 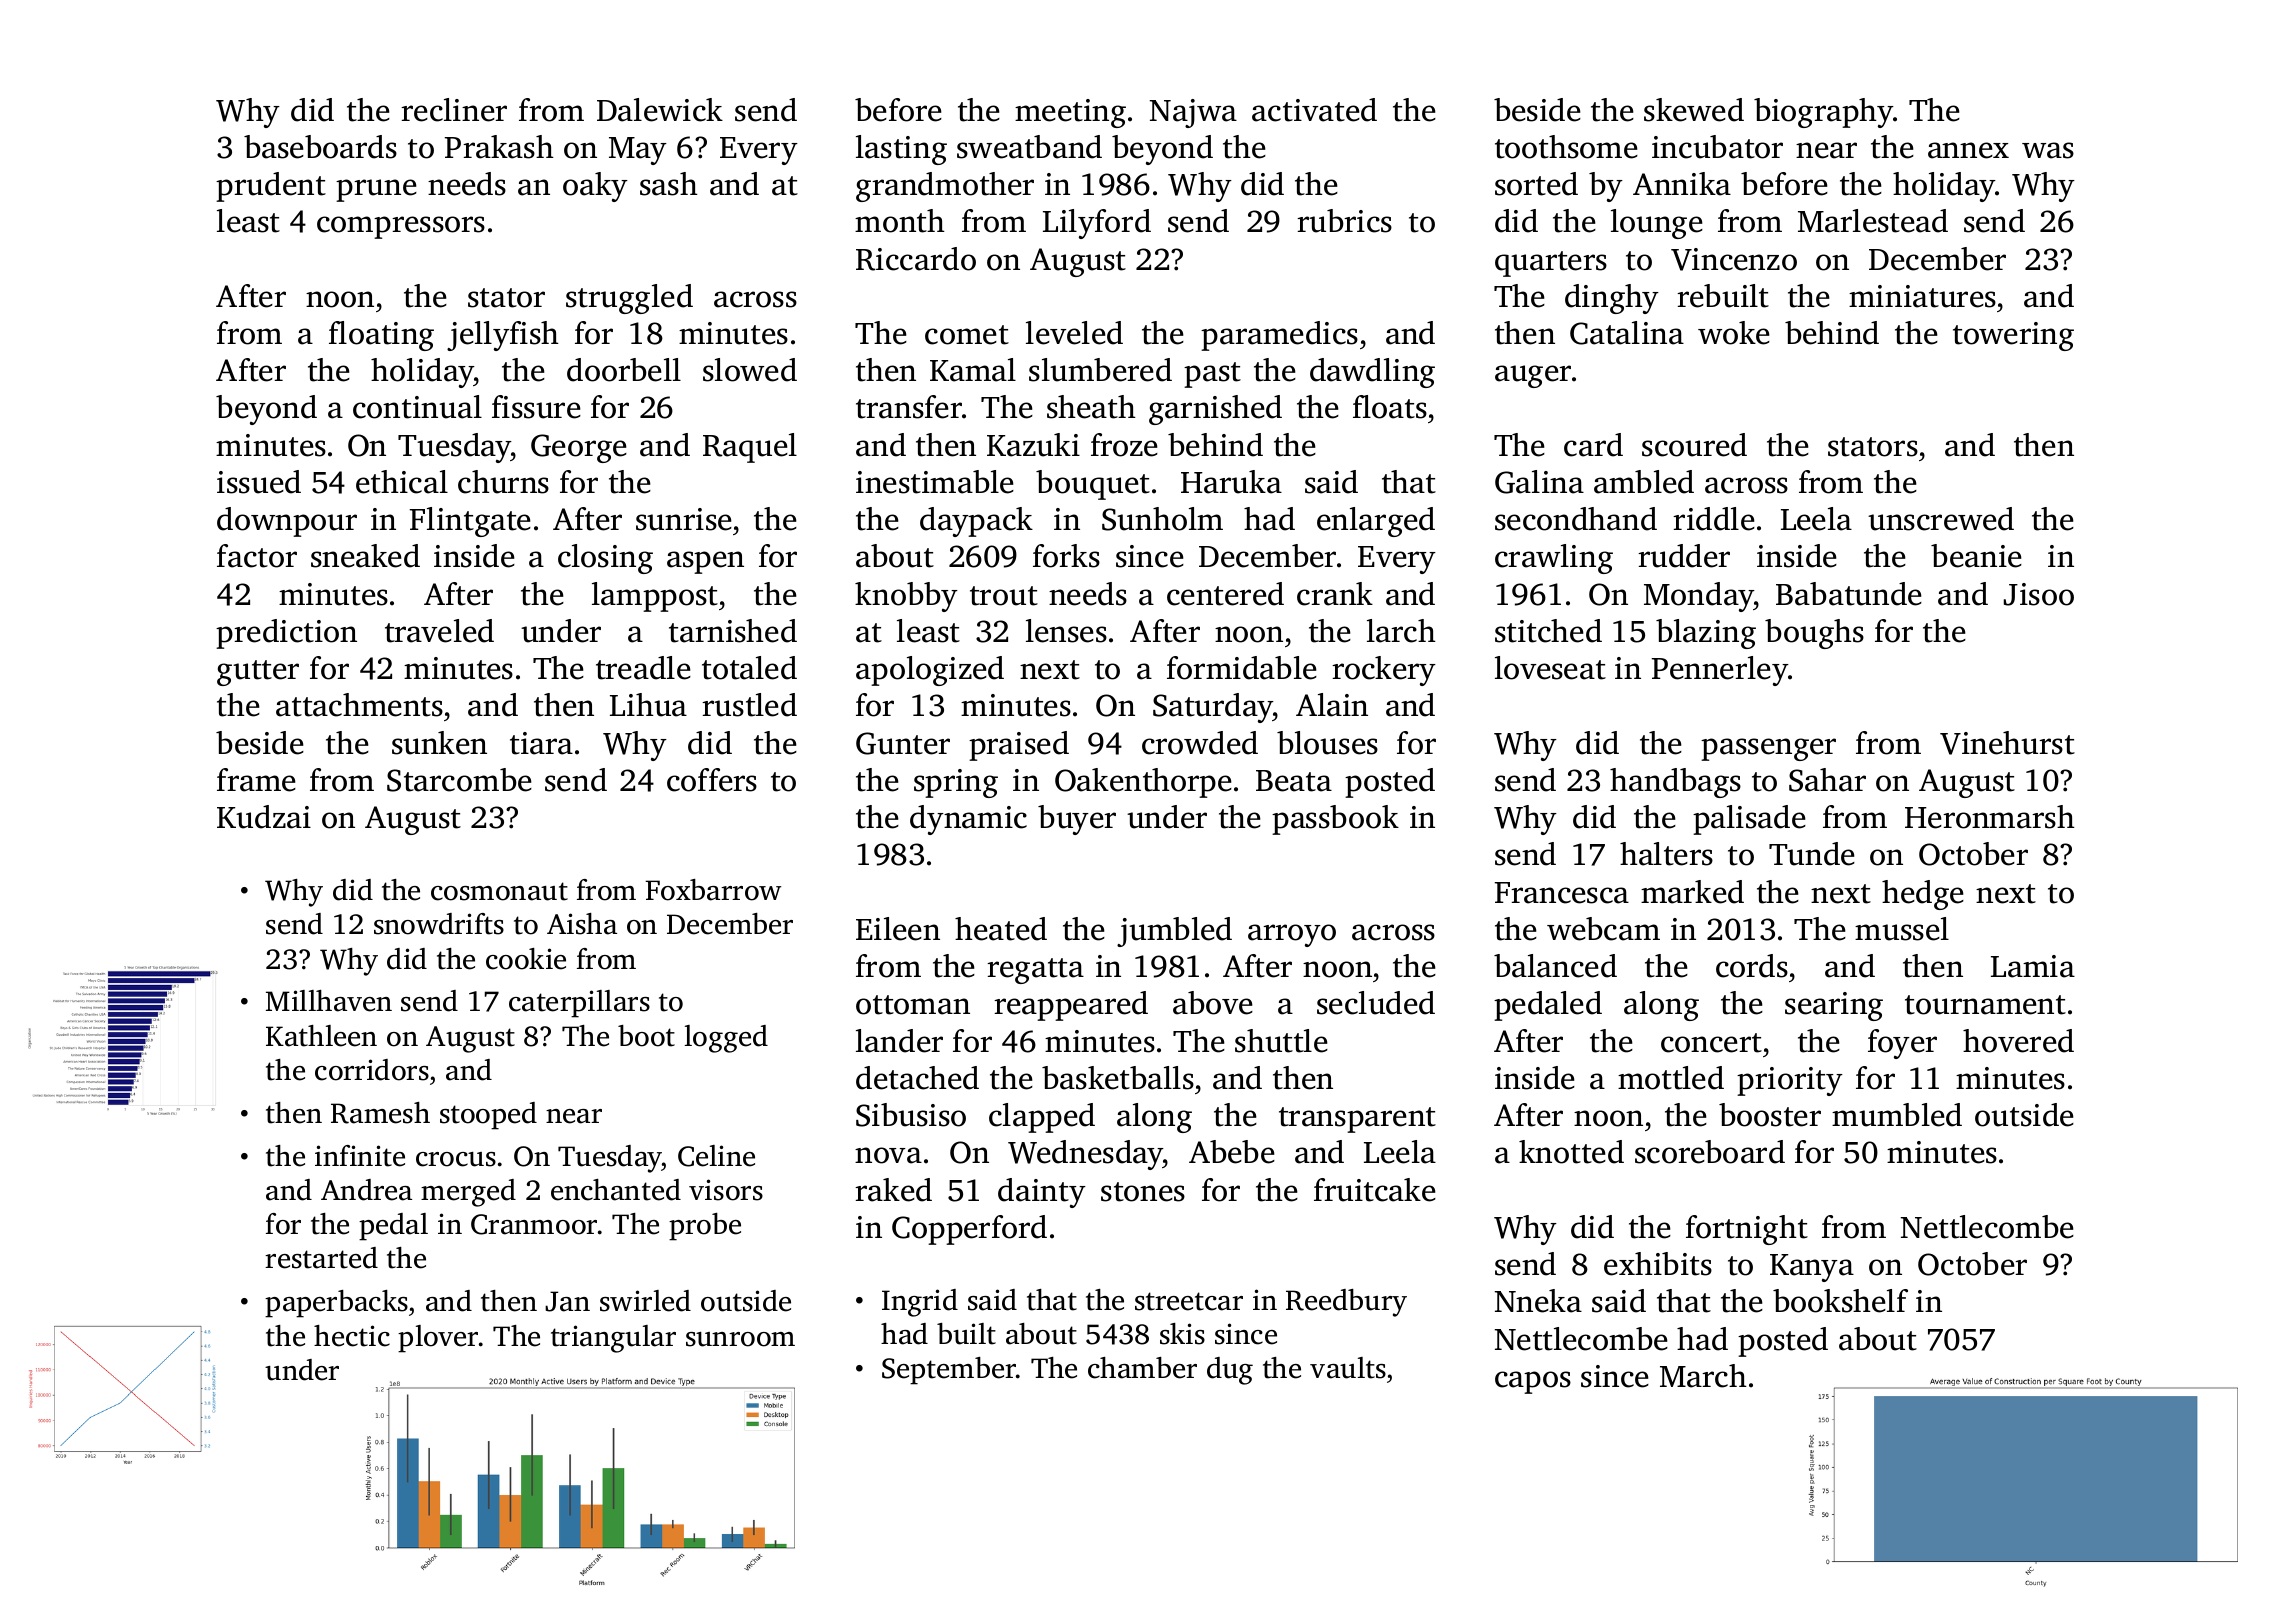 What do you see at coordinates (1070, 113) in the document?
I see `meeting` at bounding box center [1070, 113].
